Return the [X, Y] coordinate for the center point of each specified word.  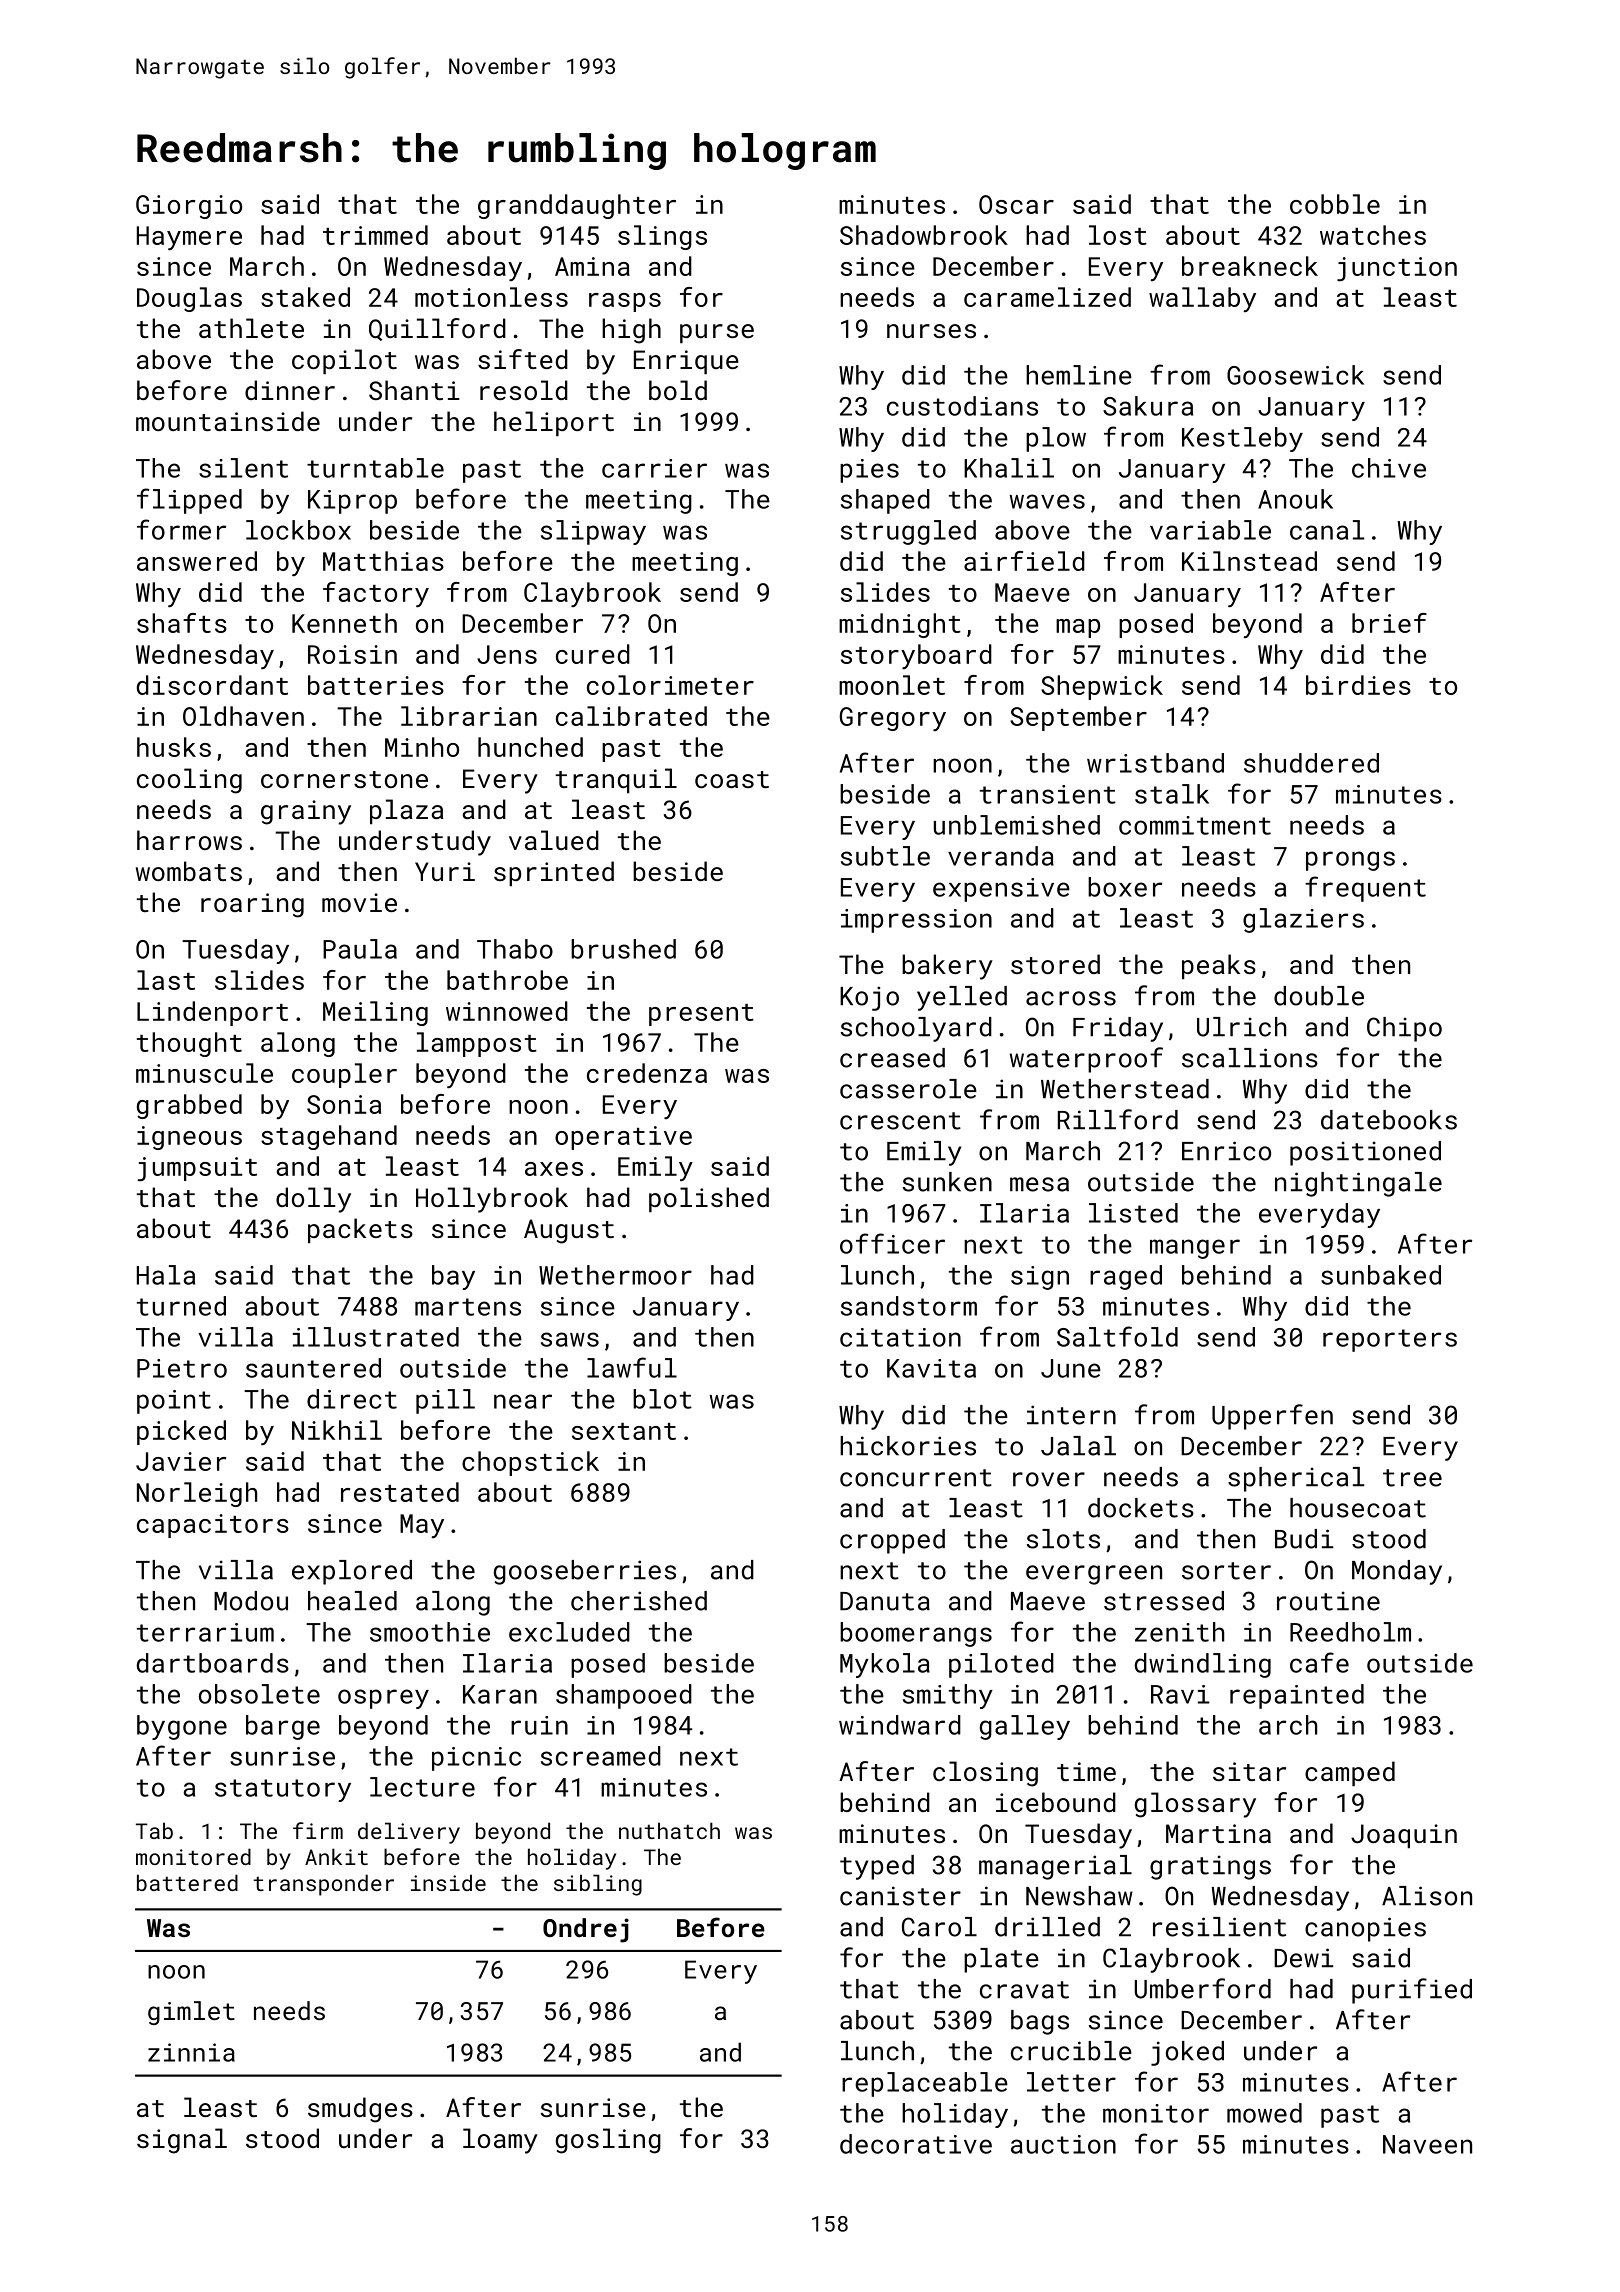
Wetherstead [1125, 1089]
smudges [360, 2110]
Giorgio [189, 207]
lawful [632, 1367]
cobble [1335, 204]
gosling [608, 2141]
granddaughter [577, 206]
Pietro [182, 1368]
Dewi [1303, 1958]
